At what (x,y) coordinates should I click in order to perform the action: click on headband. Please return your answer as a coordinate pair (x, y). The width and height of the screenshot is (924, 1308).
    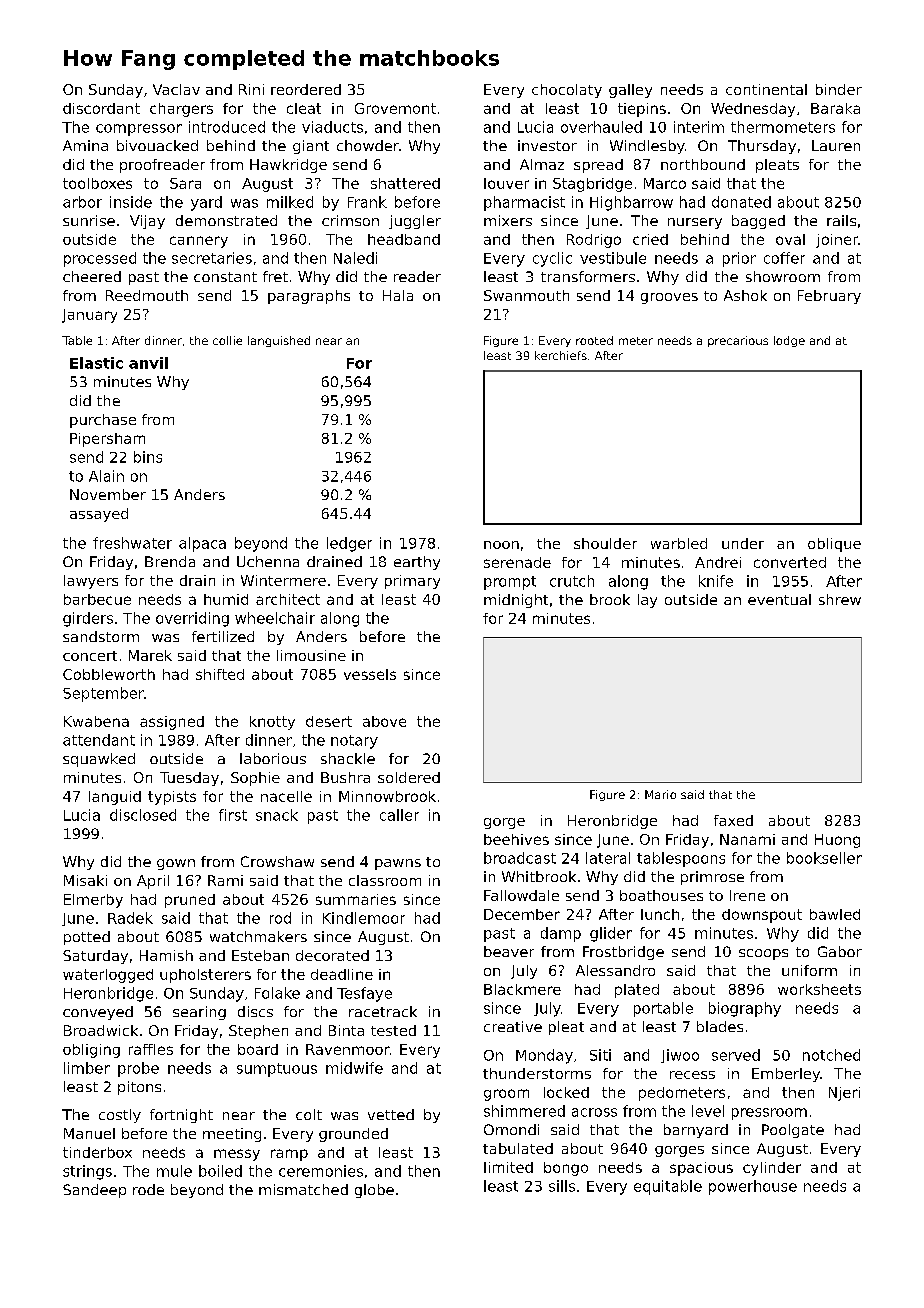
    Looking at the image, I should click on (404, 239).
